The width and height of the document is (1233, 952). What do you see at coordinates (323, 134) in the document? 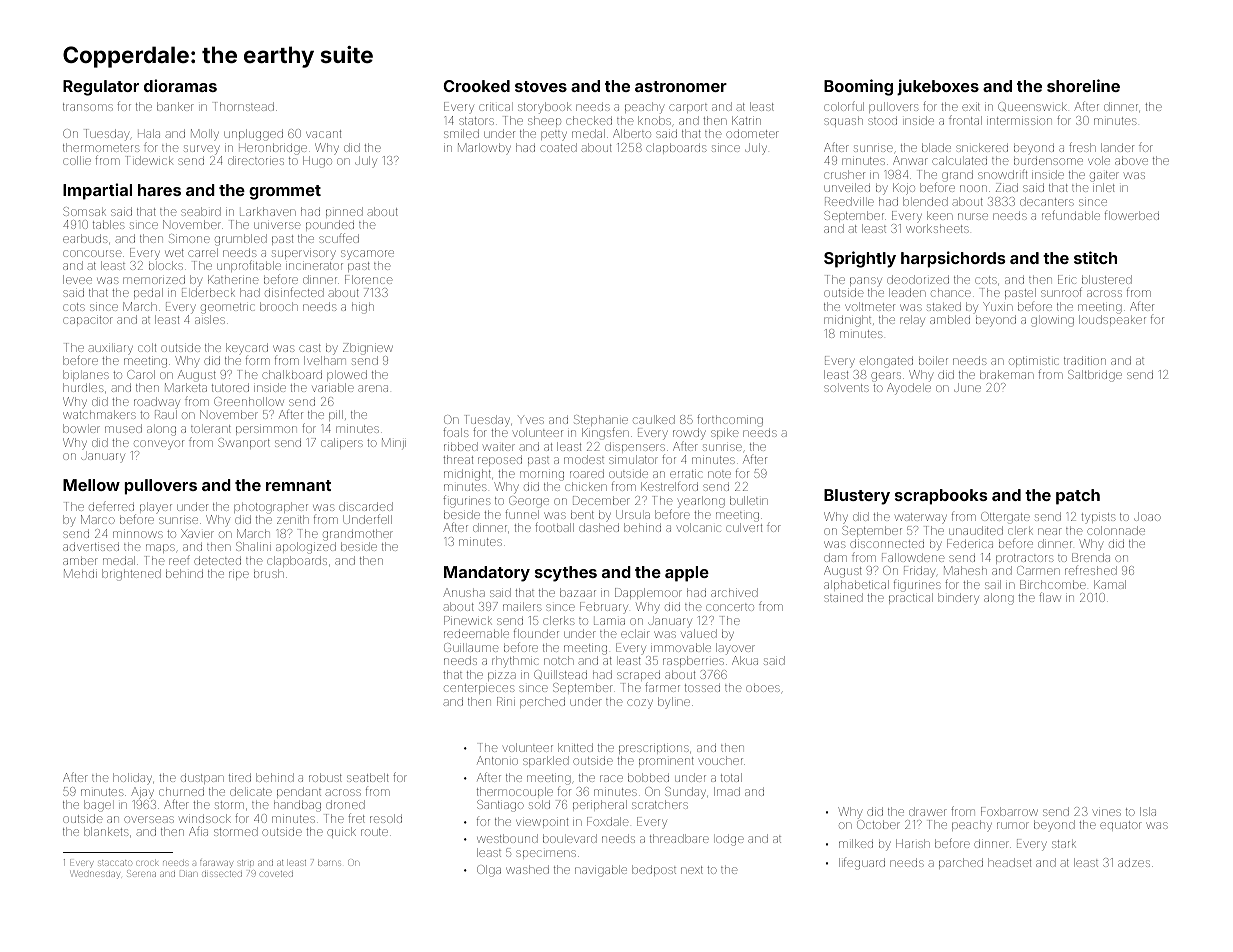
I see `vacant` at bounding box center [323, 134].
